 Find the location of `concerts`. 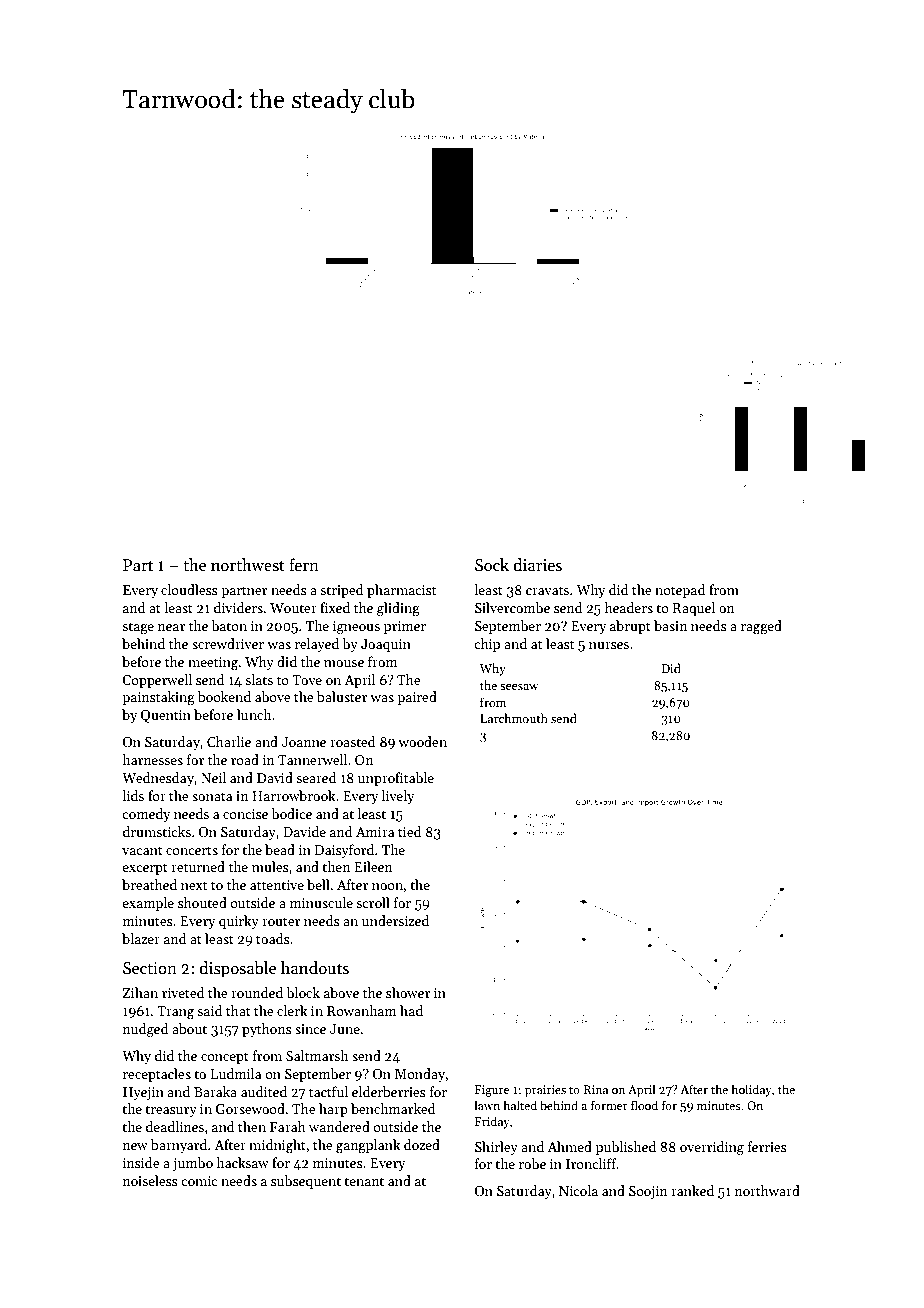

concerts is located at coordinates (192, 850).
